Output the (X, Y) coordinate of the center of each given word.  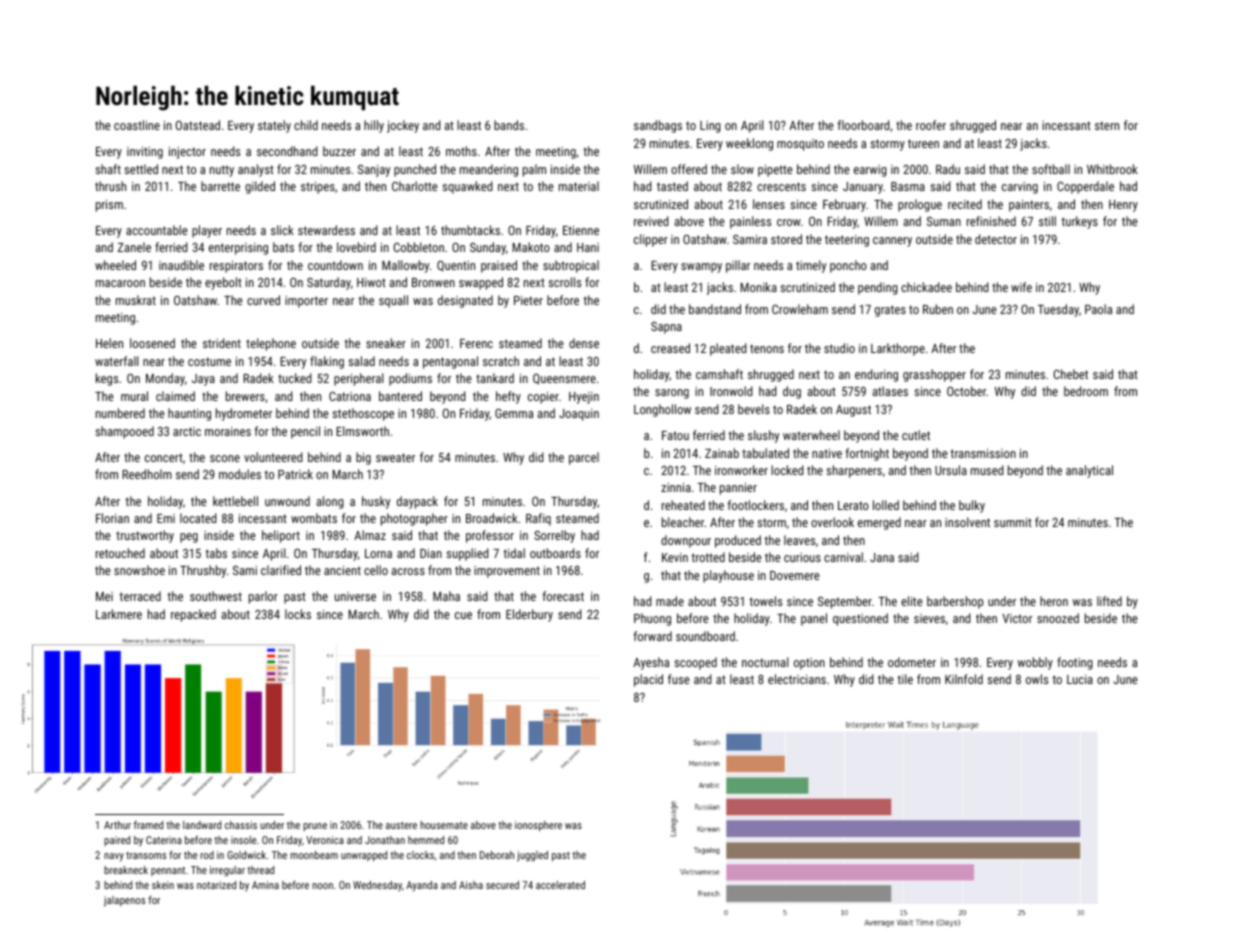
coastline (137, 125)
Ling (710, 127)
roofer (931, 125)
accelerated (560, 885)
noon (322, 886)
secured (502, 885)
